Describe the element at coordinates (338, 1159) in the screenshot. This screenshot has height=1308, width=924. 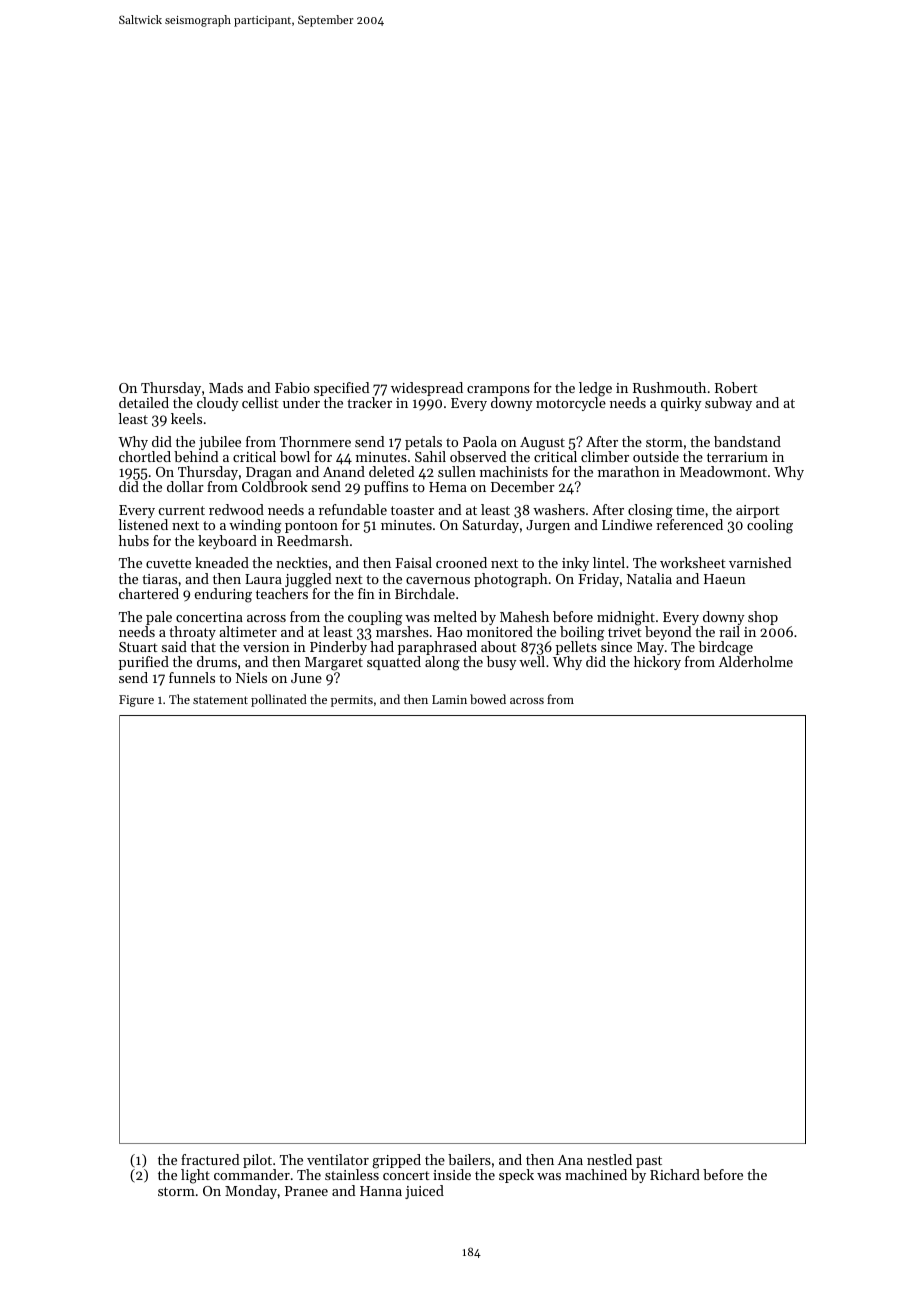
I see `ventilator` at that location.
